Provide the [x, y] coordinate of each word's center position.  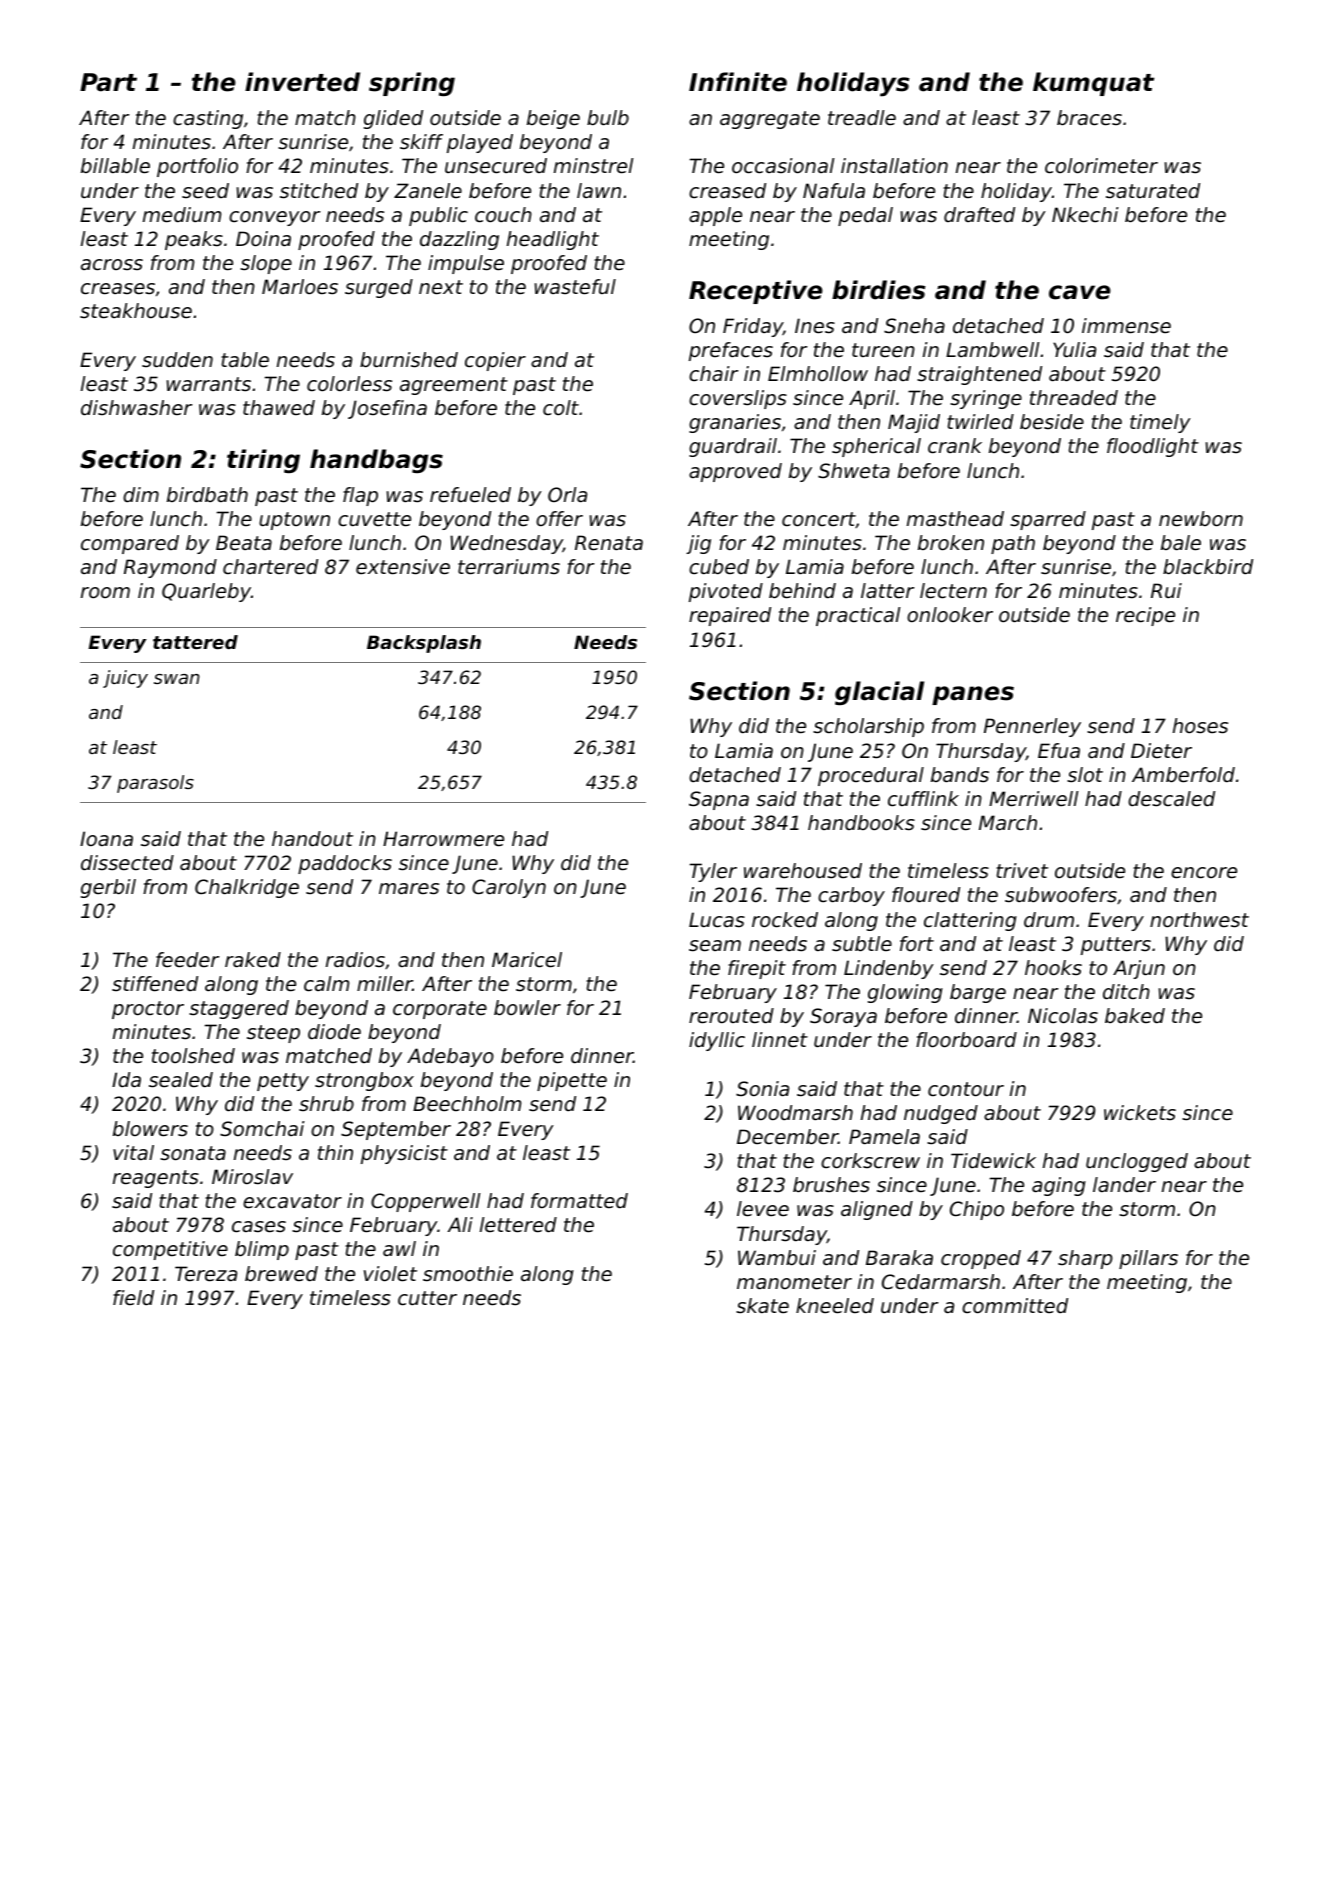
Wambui [777, 1258]
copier [495, 361]
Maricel [527, 960]
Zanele [428, 191]
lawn [599, 190]
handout [312, 839]
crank [955, 446]
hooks [1053, 968]
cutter [427, 1298]
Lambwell [992, 350]
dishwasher [136, 408]
